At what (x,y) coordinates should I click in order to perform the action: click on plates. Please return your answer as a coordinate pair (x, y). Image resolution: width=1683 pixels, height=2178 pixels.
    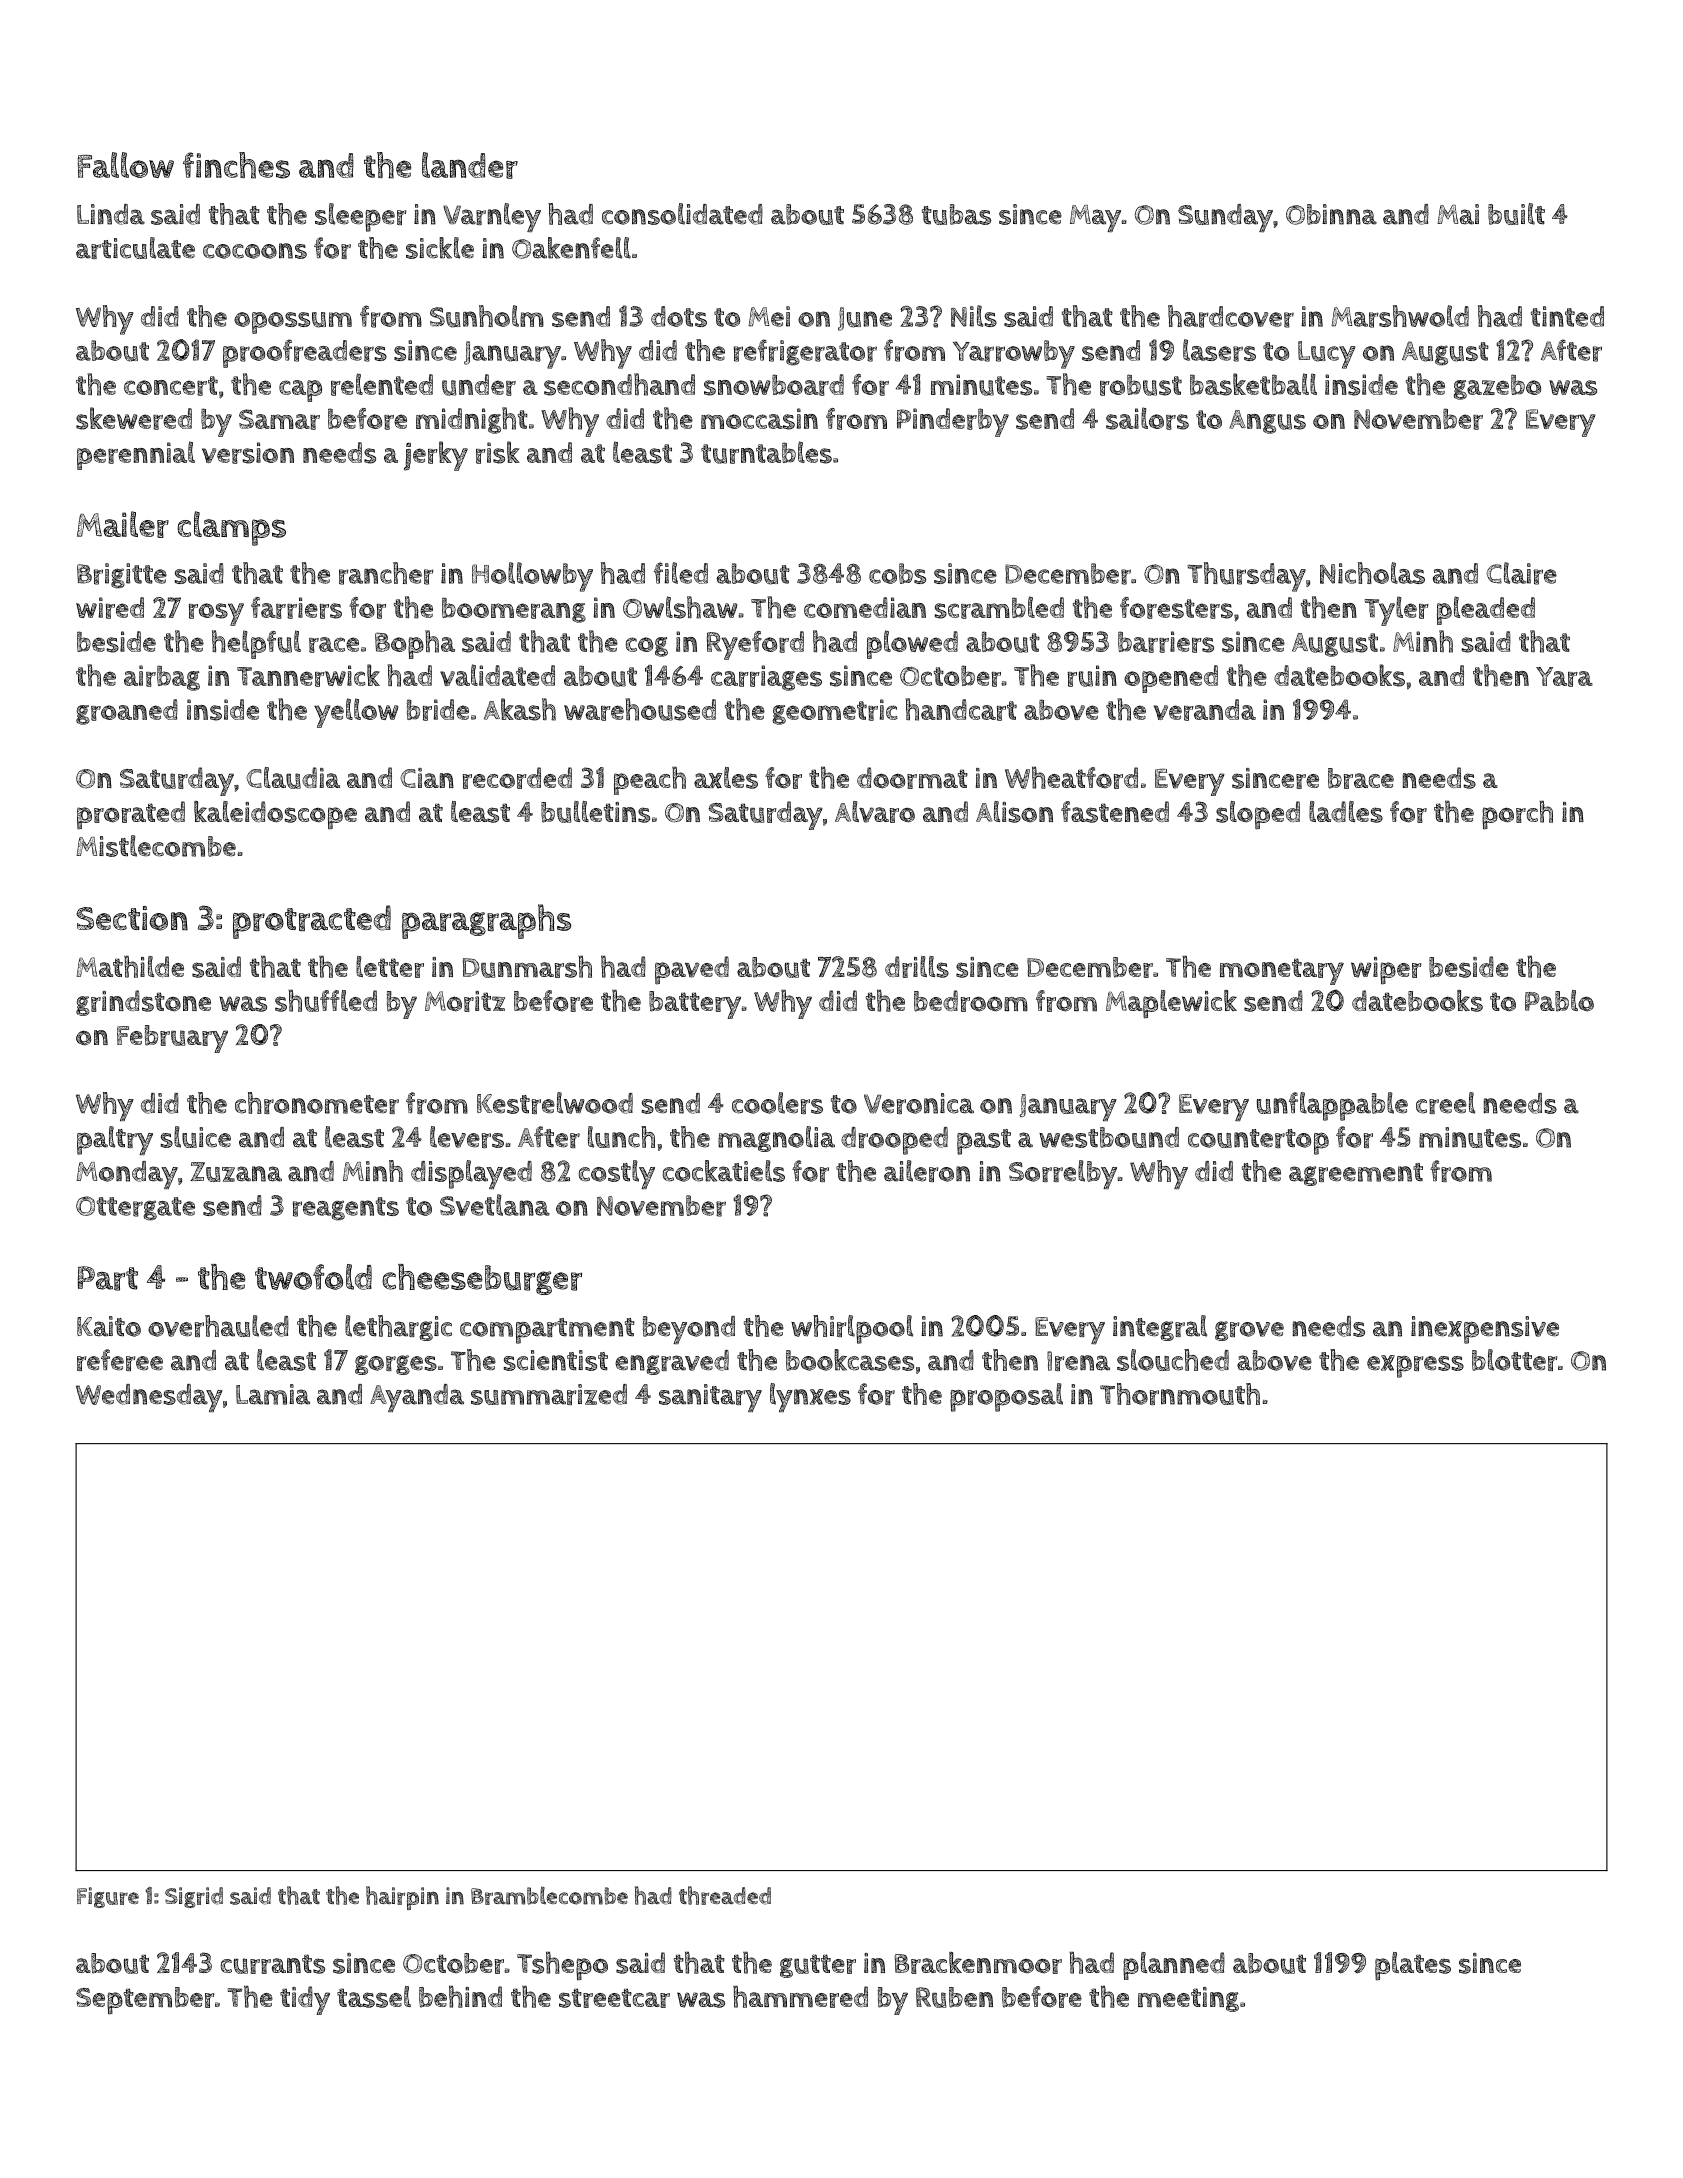
    Looking at the image, I should click on (1413, 1966).
